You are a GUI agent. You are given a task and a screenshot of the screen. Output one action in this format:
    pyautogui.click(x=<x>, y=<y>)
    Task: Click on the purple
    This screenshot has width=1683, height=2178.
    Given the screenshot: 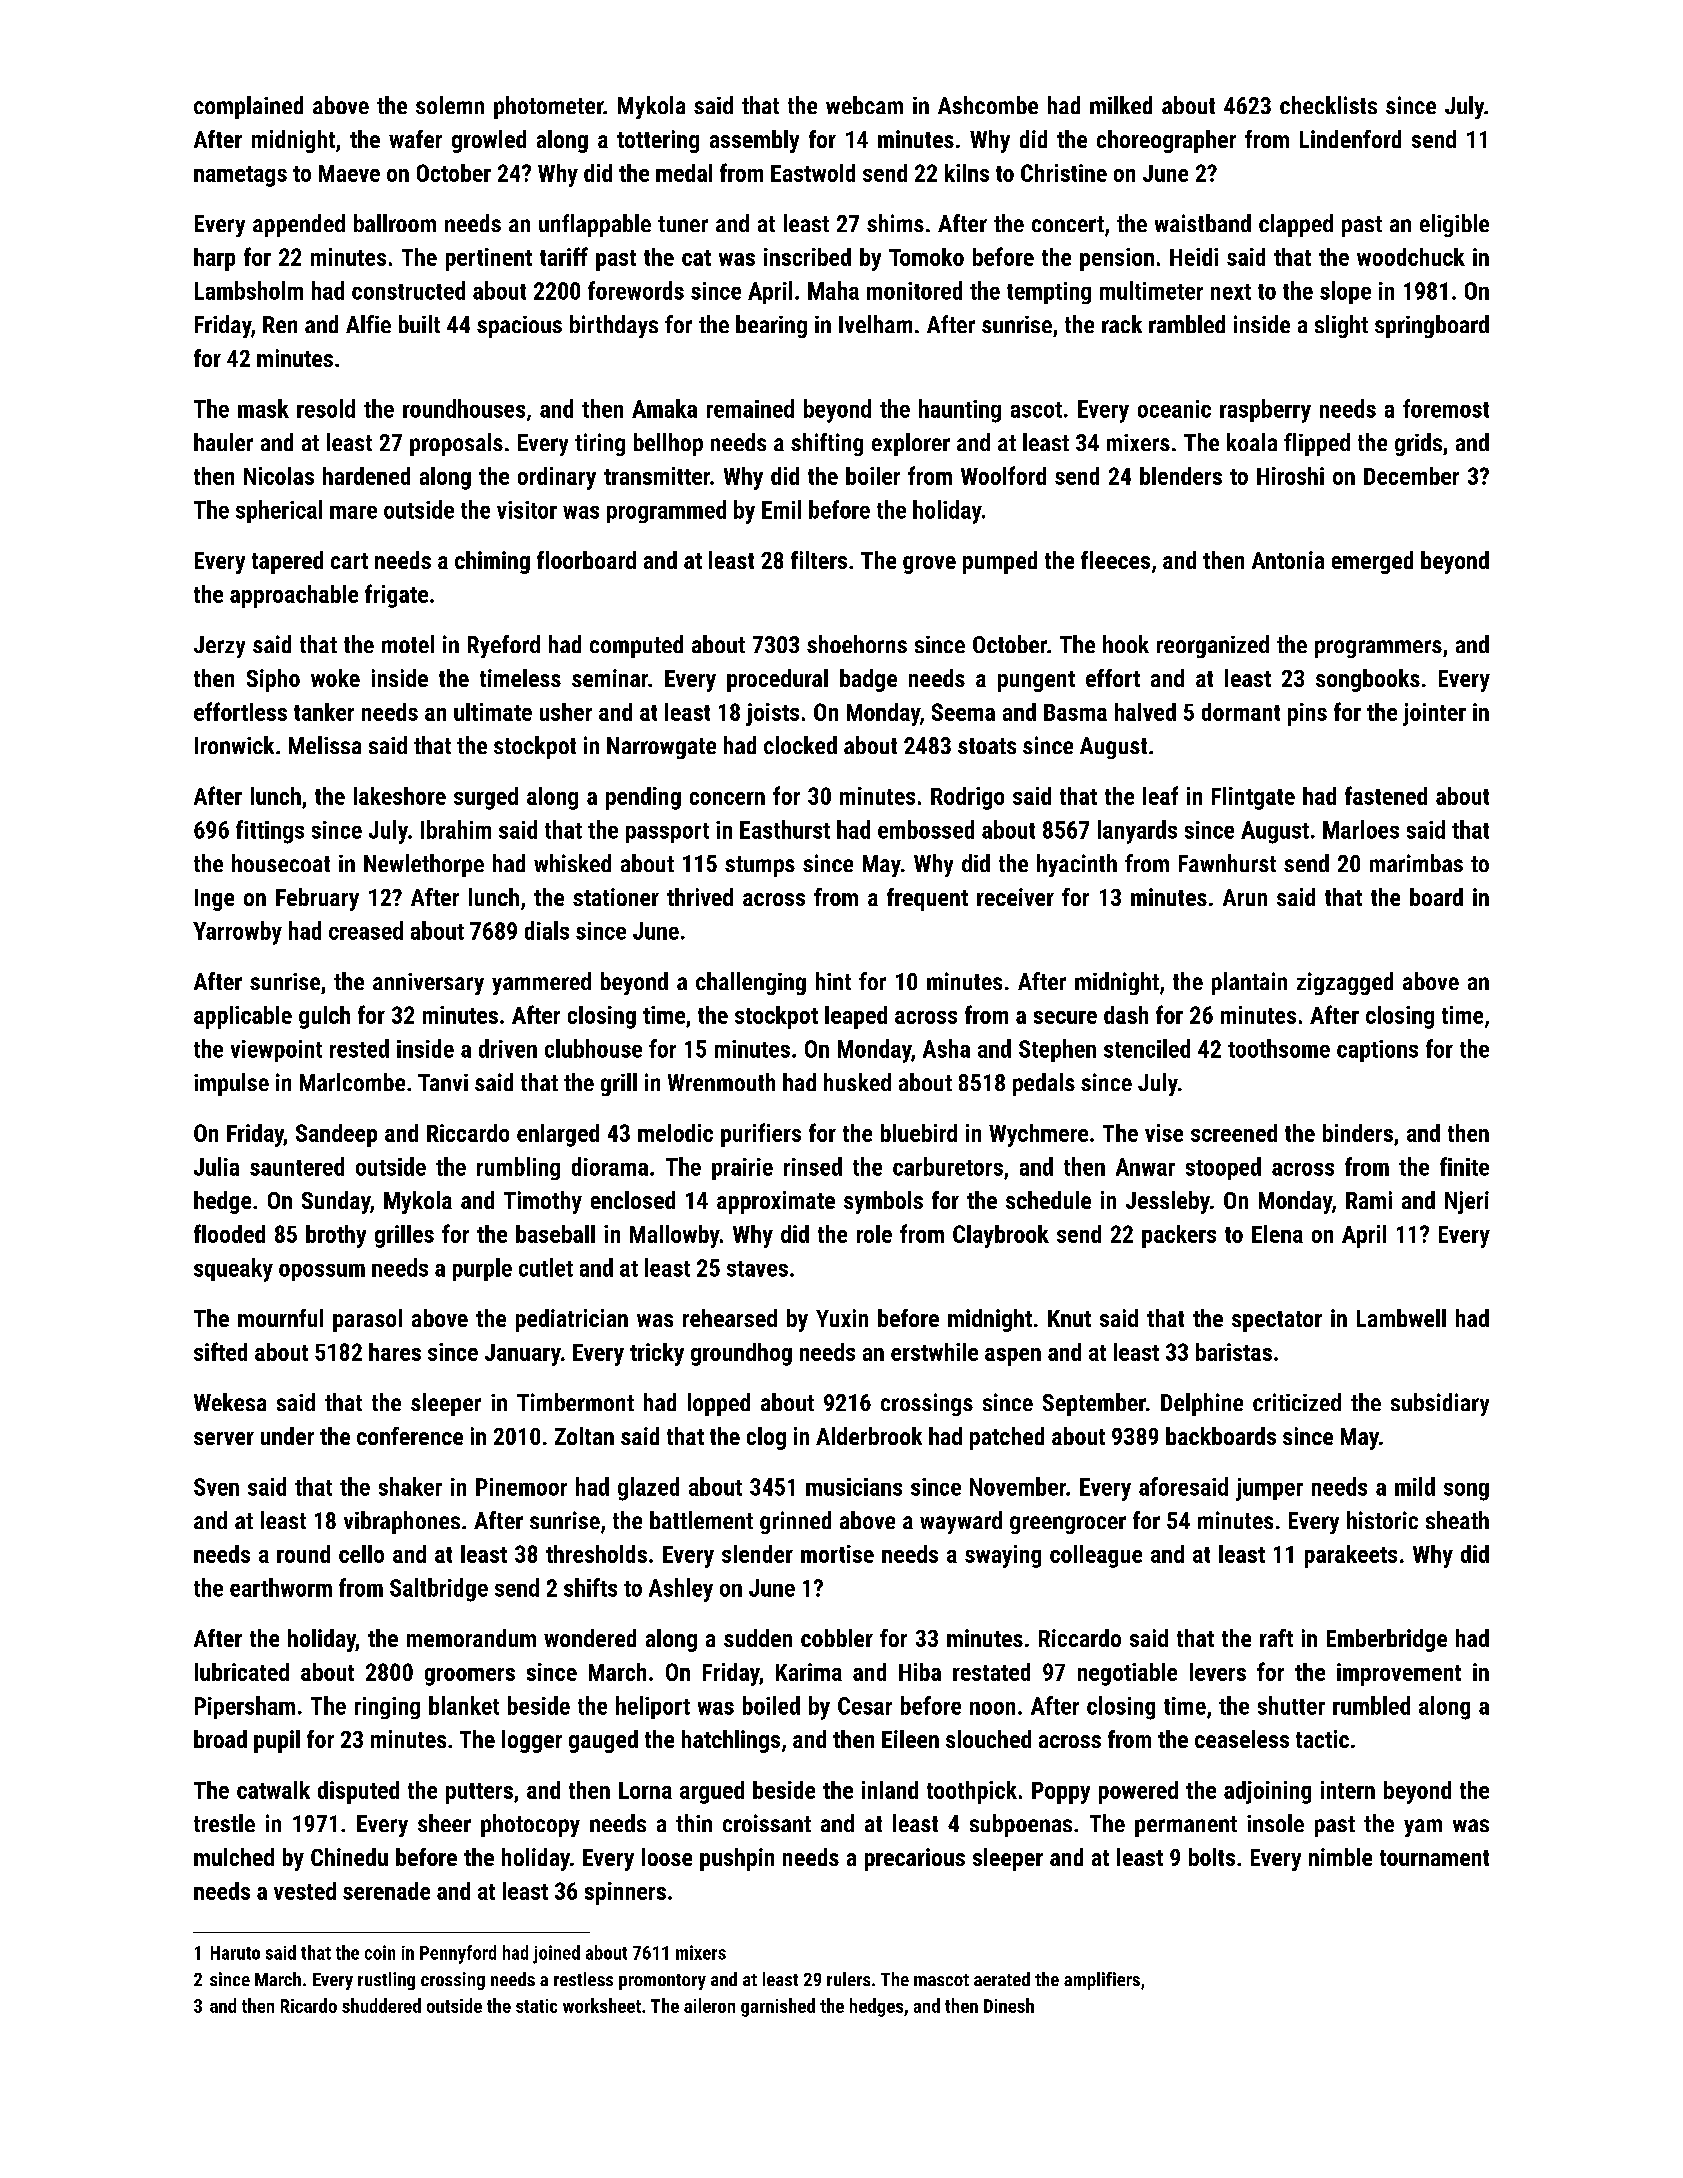 What is the action you would take?
    pyautogui.click(x=482, y=1269)
